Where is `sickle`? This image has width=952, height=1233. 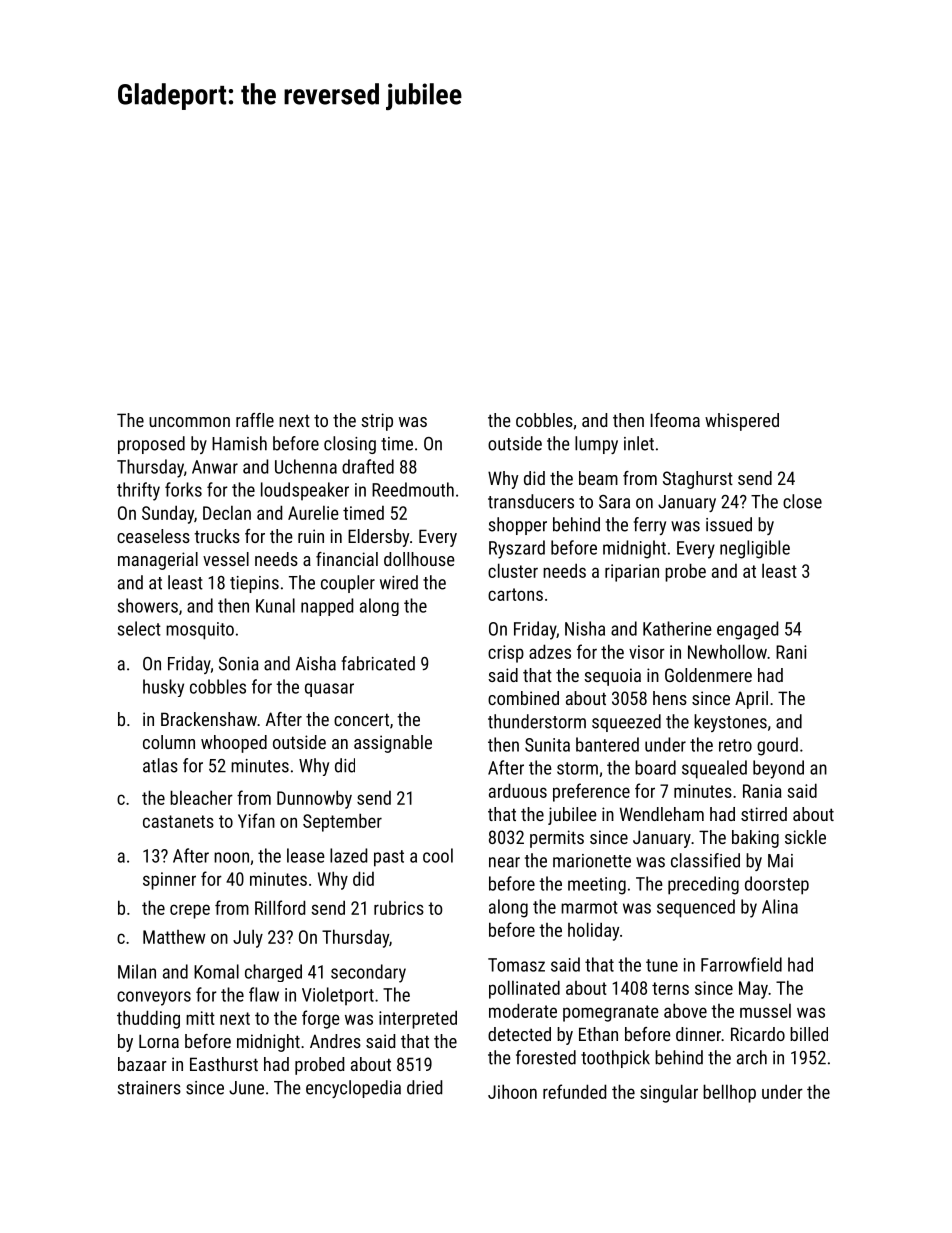 sickle is located at coordinates (805, 837).
